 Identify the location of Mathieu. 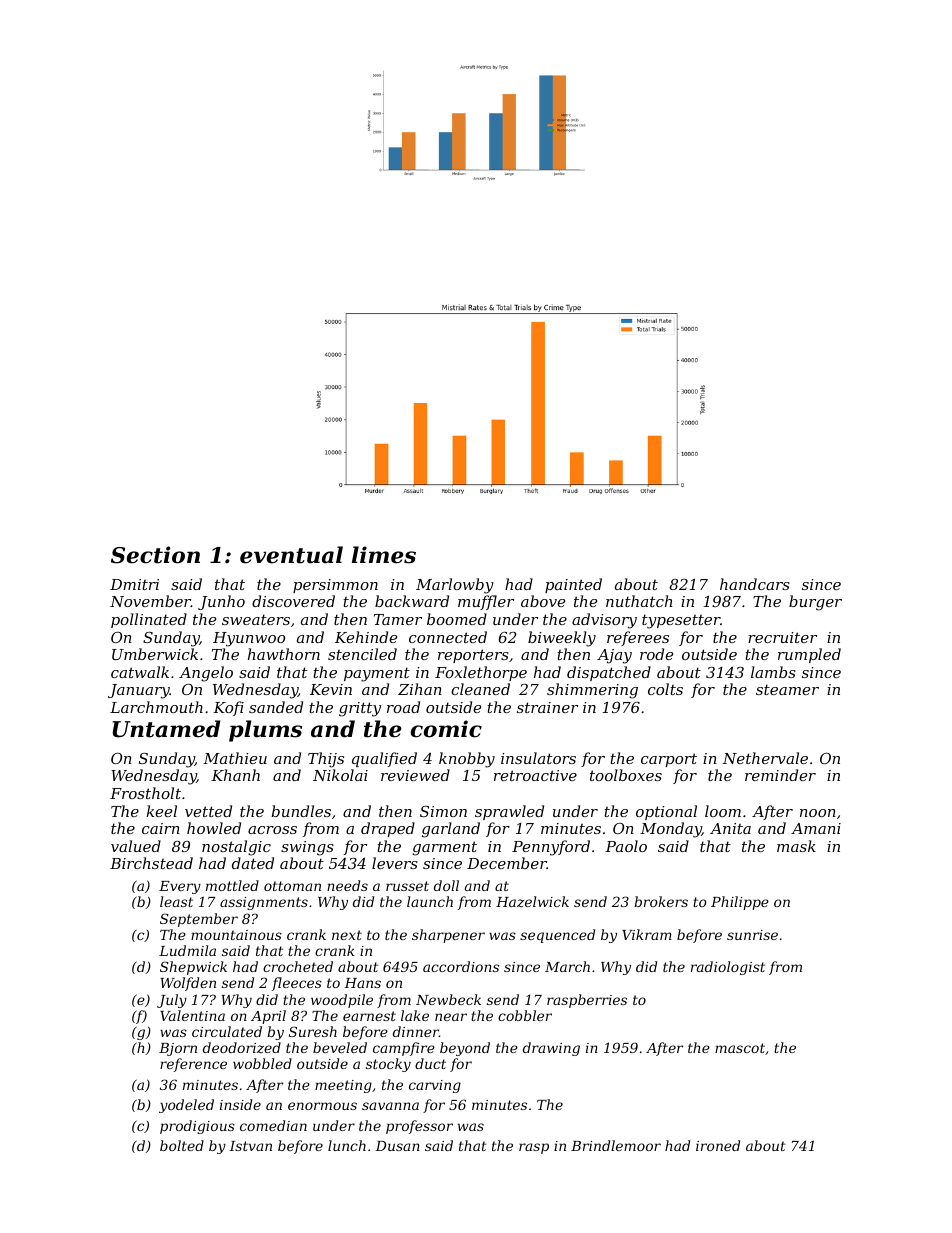
(235, 758).
